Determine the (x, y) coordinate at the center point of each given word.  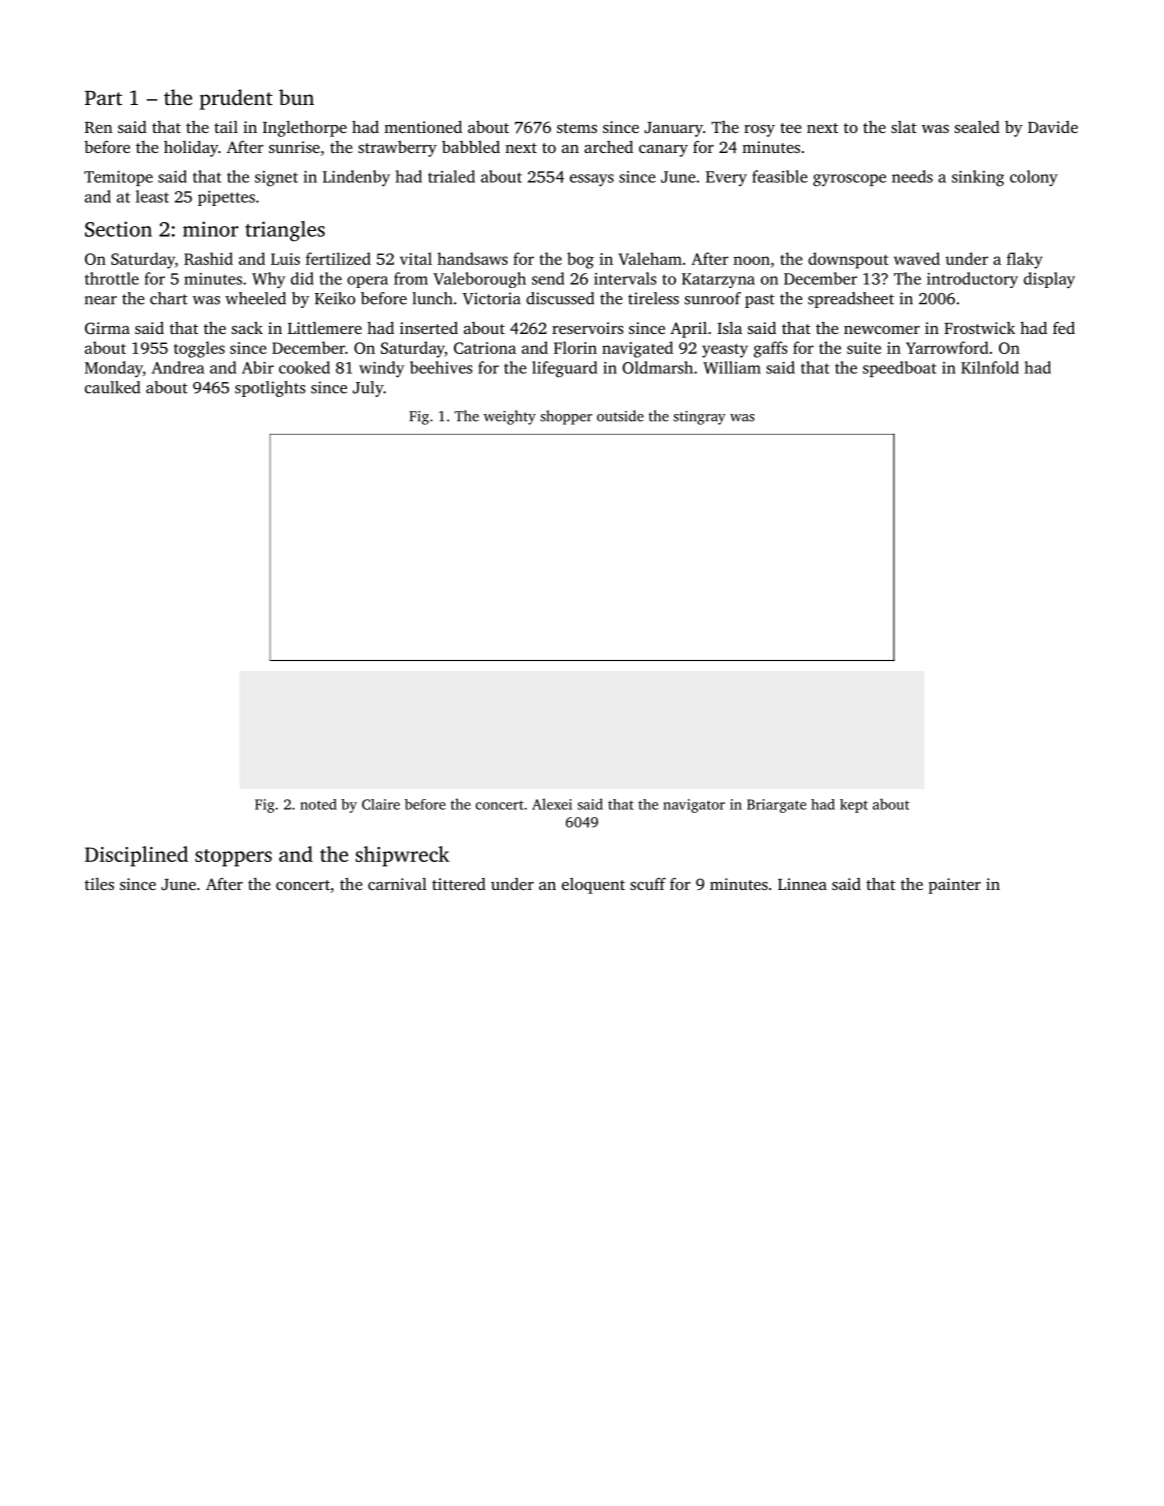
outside (620, 416)
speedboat (899, 369)
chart (169, 298)
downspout (848, 260)
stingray (699, 418)
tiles (99, 884)
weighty (510, 417)
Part (103, 98)
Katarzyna (718, 280)
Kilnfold (990, 367)
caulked (112, 387)
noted (318, 804)
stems (577, 128)
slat (904, 127)
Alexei (552, 804)
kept (854, 806)
